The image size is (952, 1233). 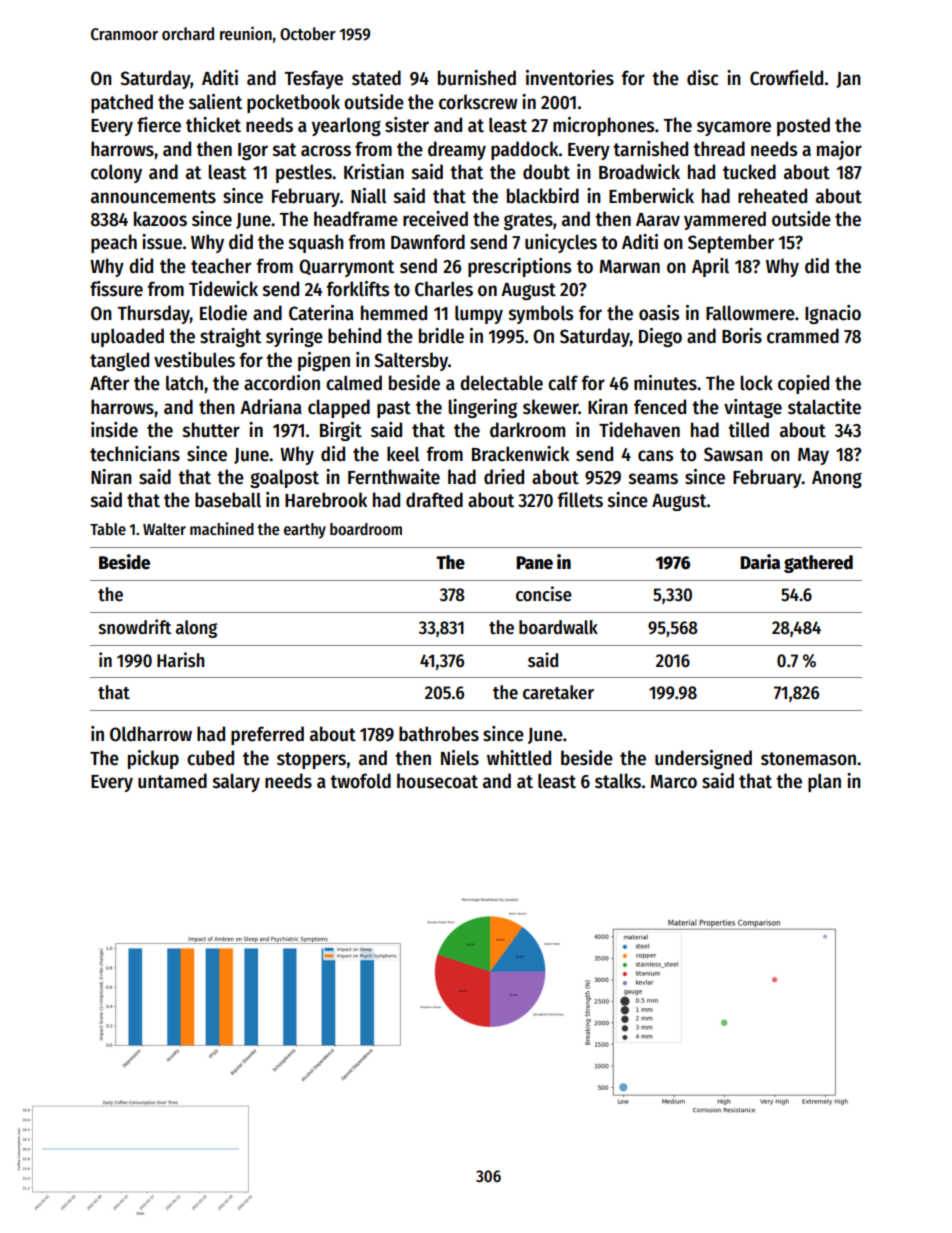 I want to click on Diego, so click(x=660, y=337).
